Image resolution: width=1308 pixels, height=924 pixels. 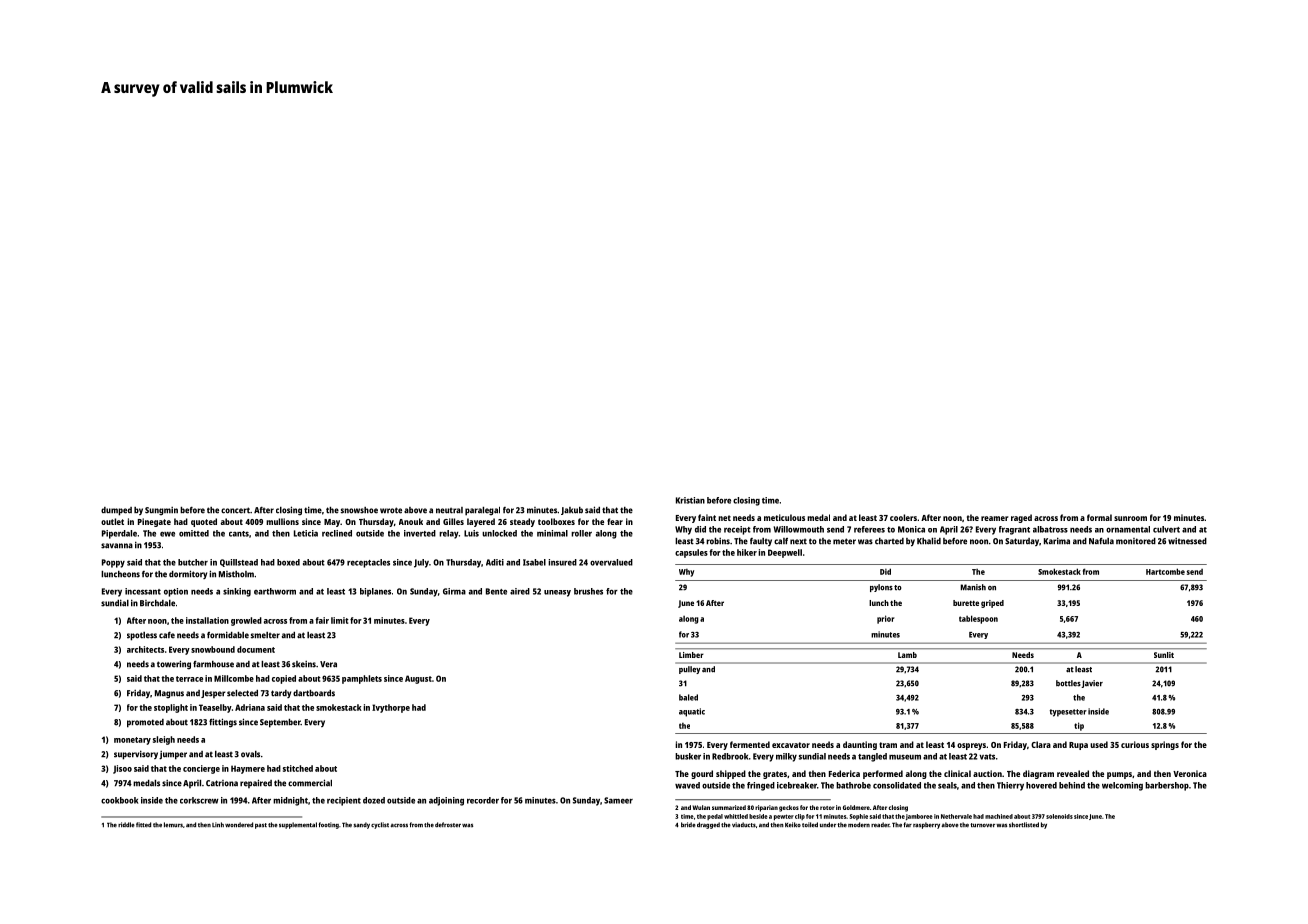 I want to click on Magnus, so click(x=169, y=694).
